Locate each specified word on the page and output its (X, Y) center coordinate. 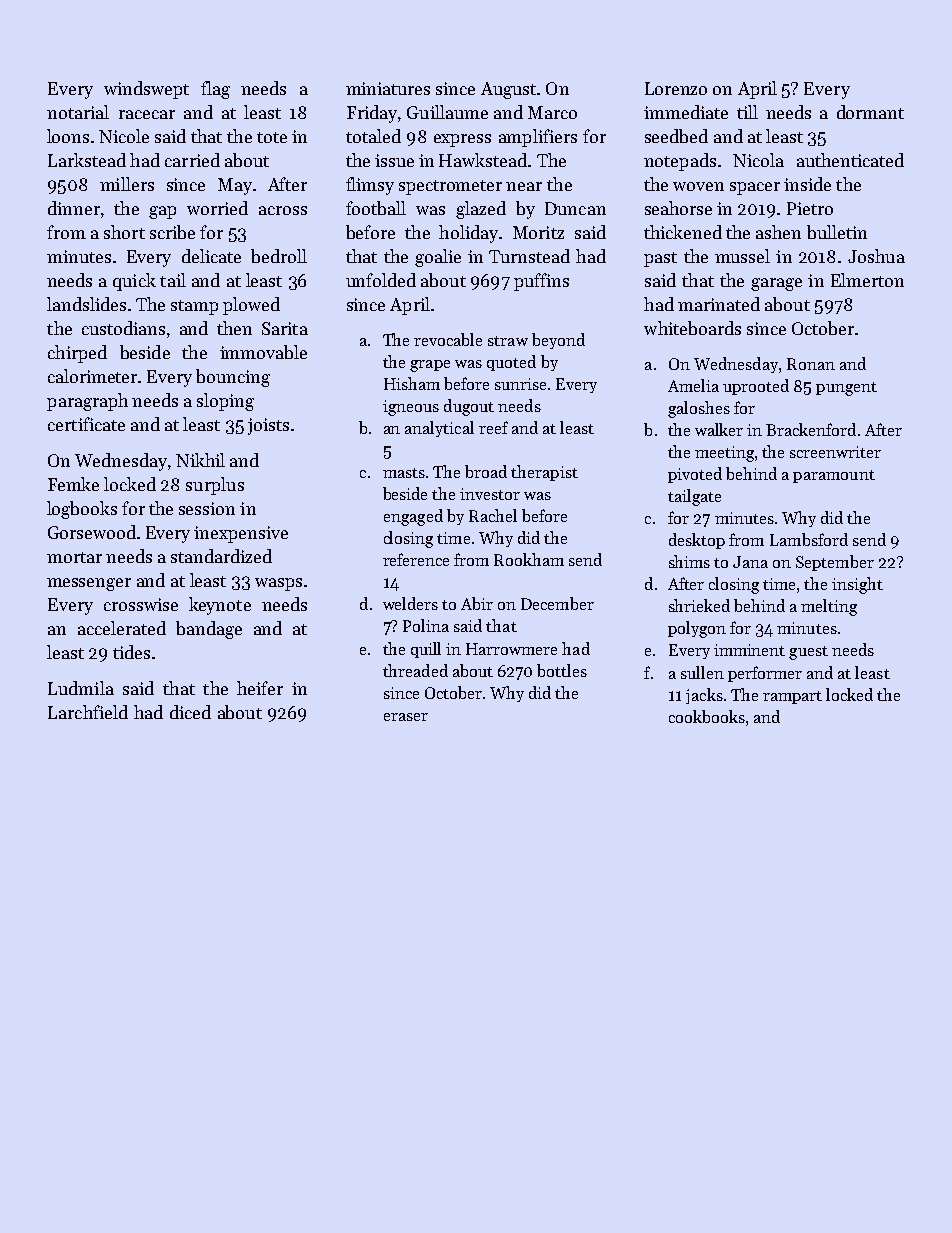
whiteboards (692, 328)
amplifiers (538, 138)
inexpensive (241, 534)
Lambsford (809, 539)
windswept (146, 90)
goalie (438, 258)
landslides (86, 304)
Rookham (529, 559)
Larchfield (88, 712)
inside (807, 184)
